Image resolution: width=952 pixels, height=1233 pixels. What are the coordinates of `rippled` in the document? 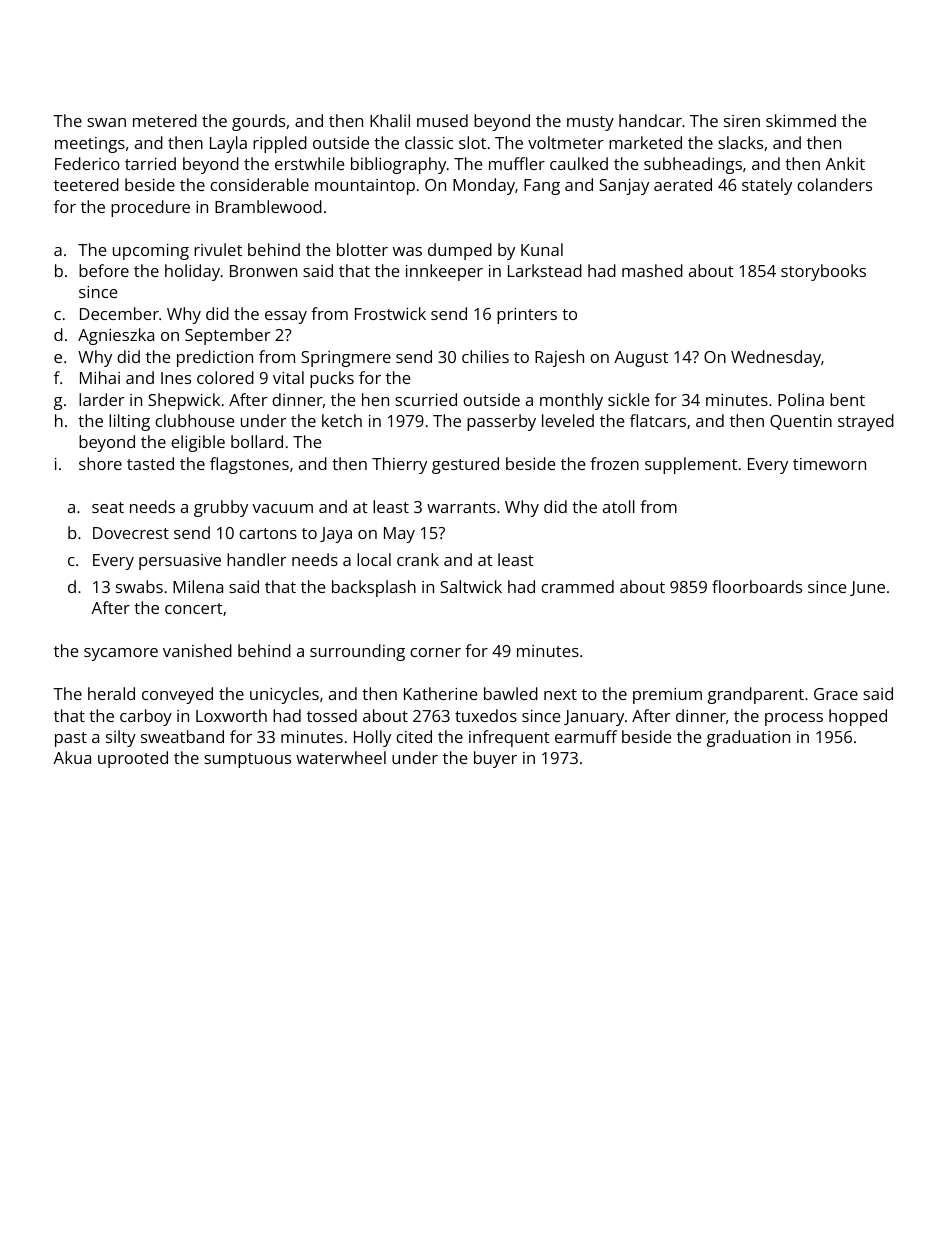 It's located at (280, 144).
